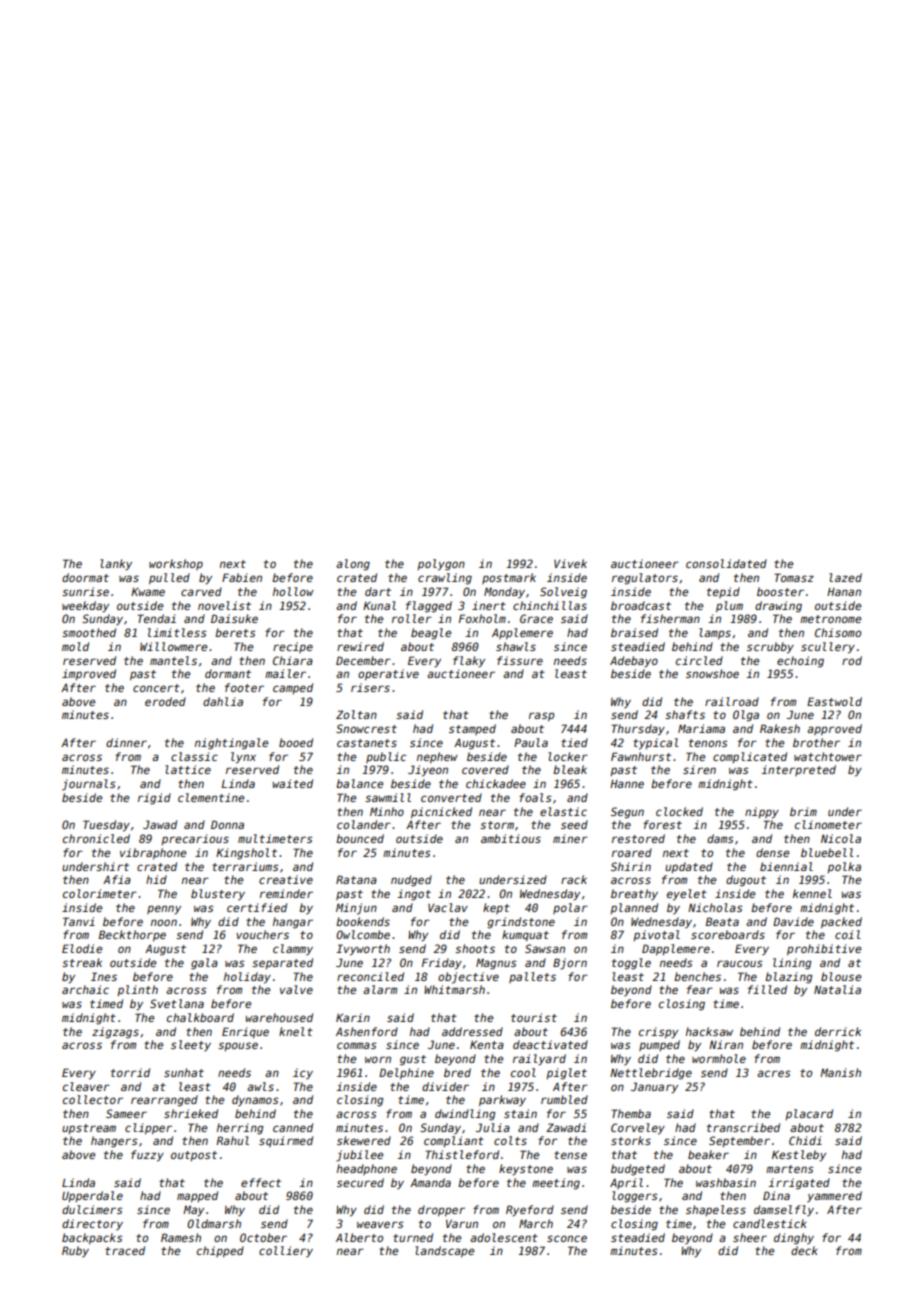 This document has width=924, height=1308. What do you see at coordinates (220, 1251) in the document?
I see `chipped` at bounding box center [220, 1251].
